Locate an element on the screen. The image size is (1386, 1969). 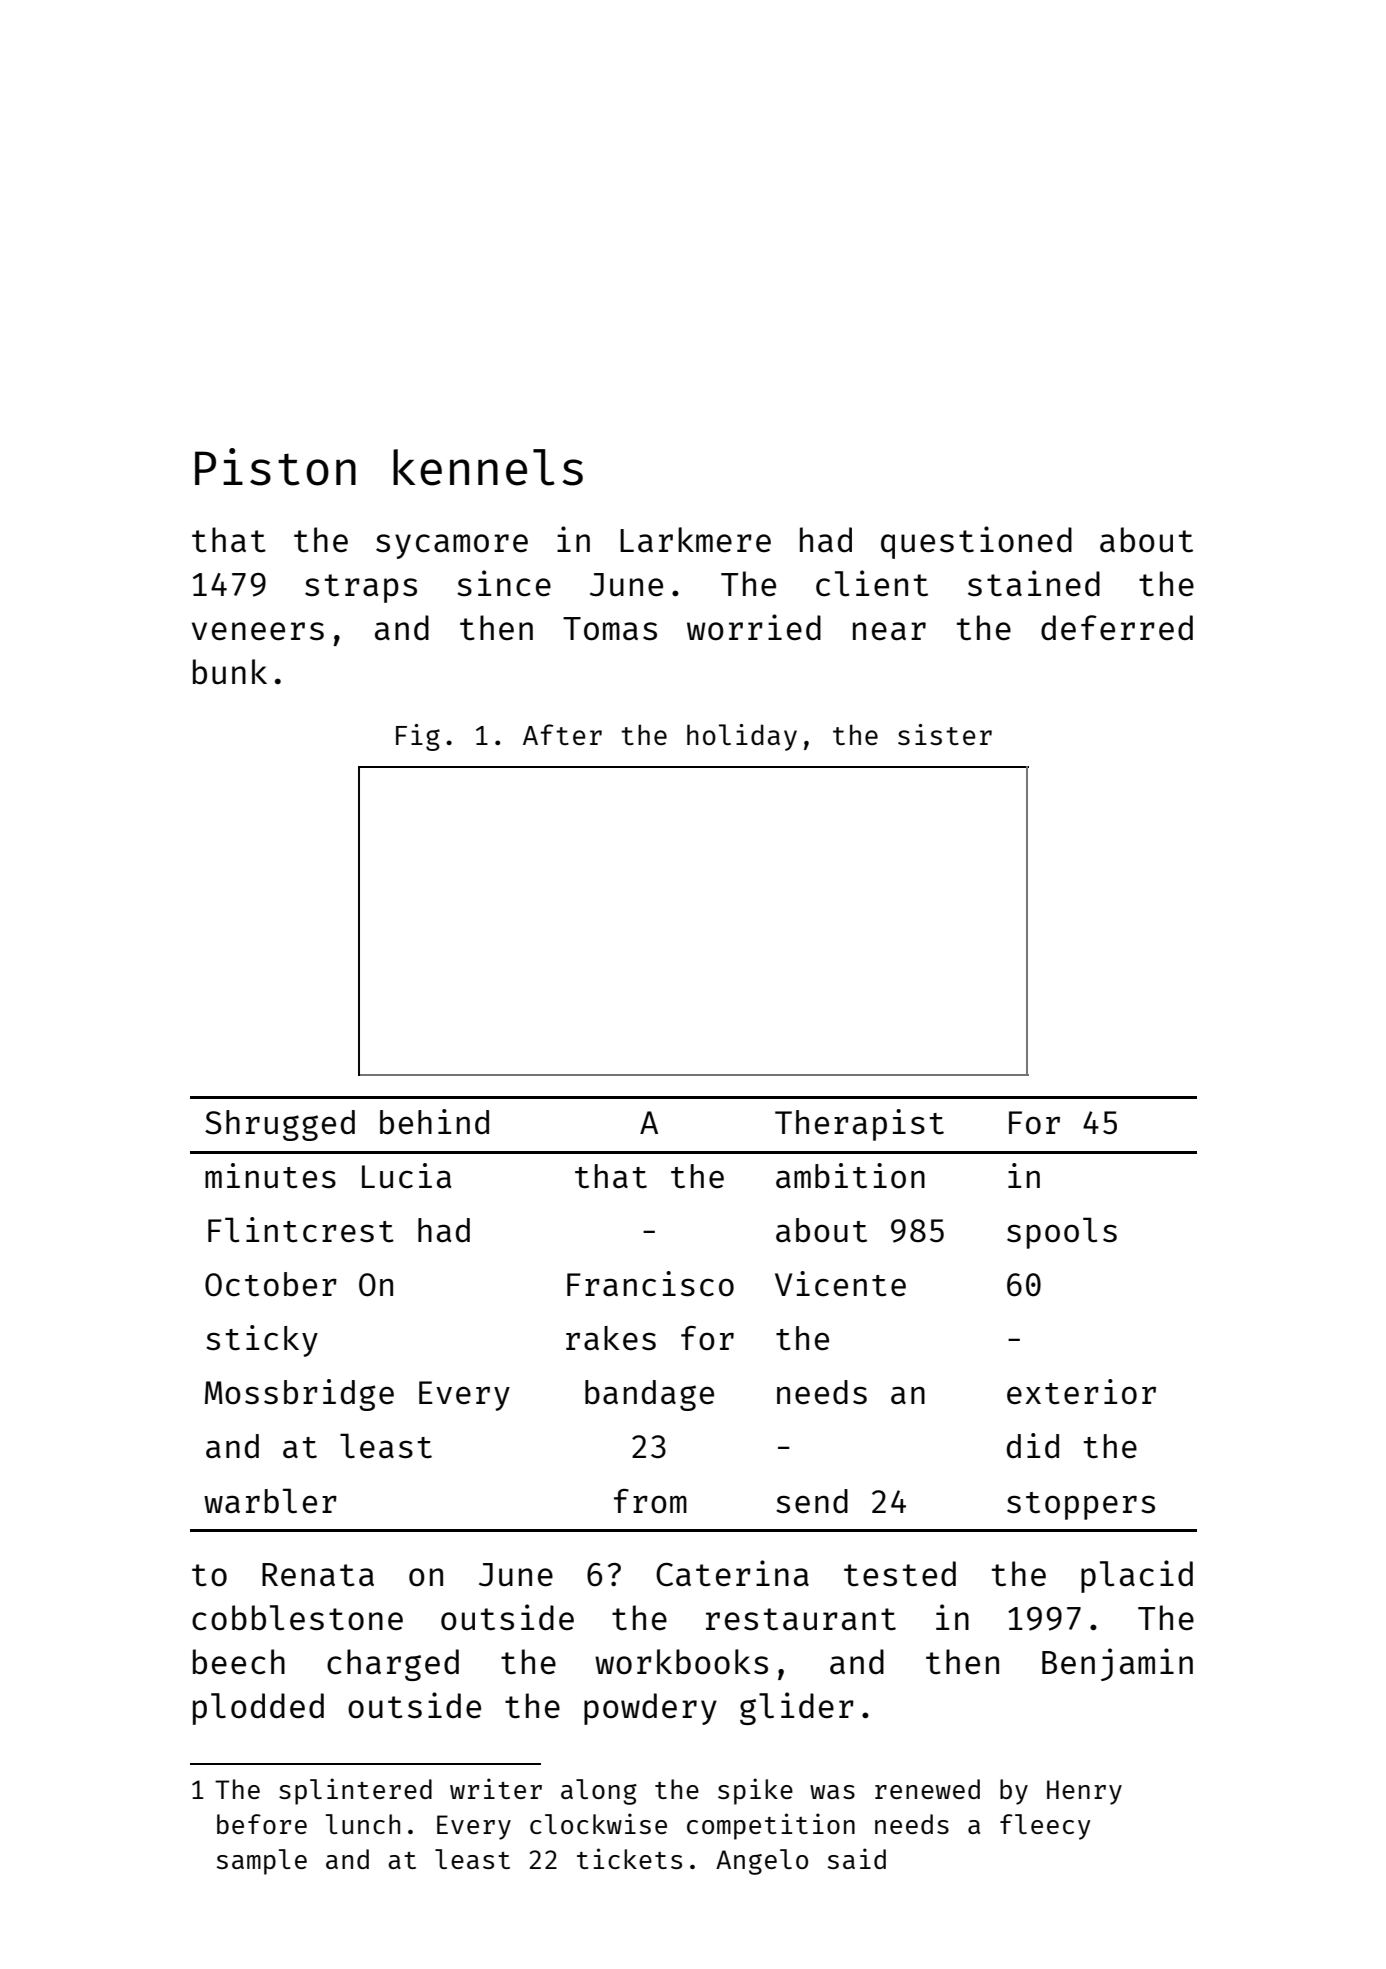
Therapist is located at coordinates (859, 1125).
